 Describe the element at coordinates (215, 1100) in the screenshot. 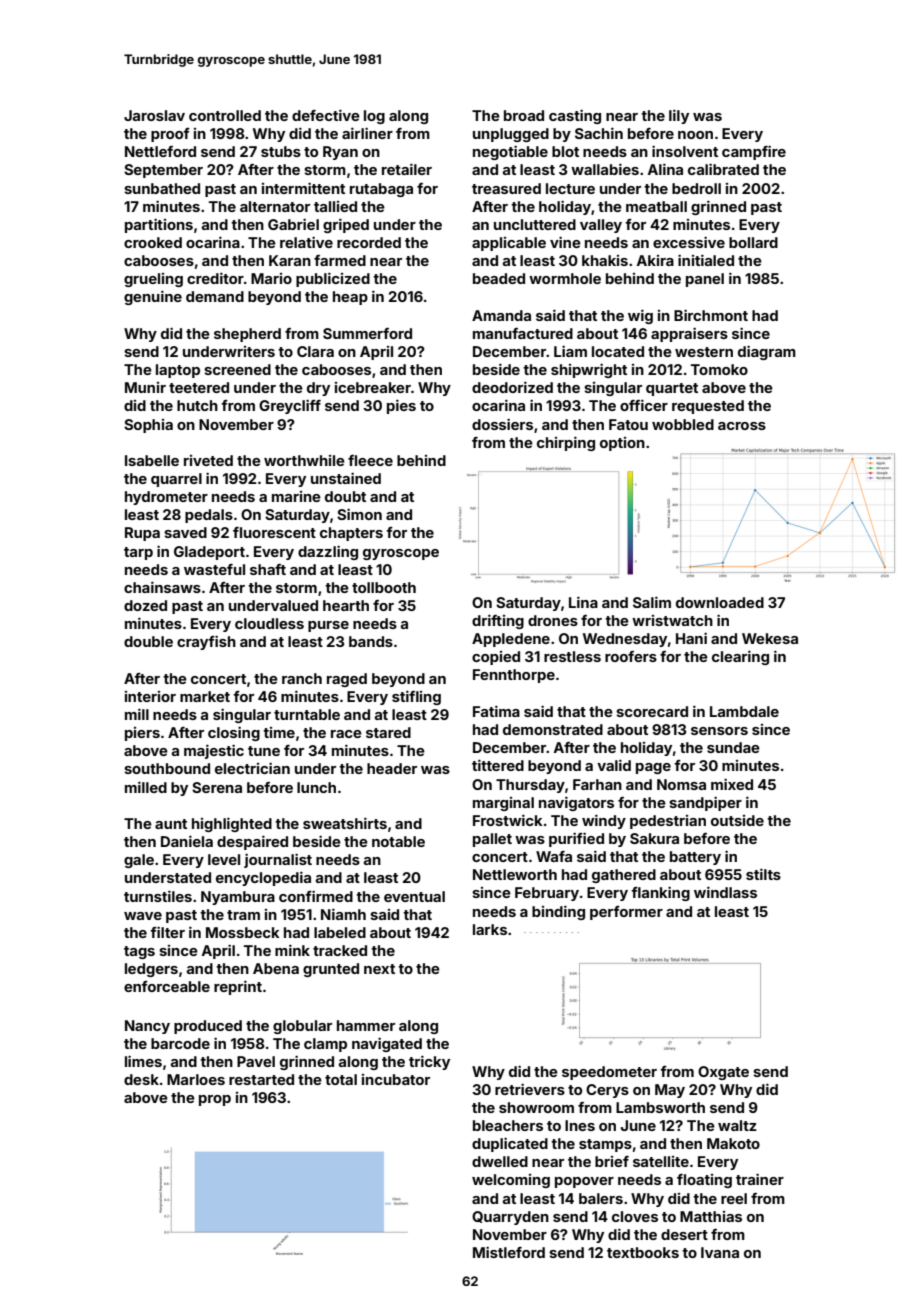

I see `prop` at that location.
